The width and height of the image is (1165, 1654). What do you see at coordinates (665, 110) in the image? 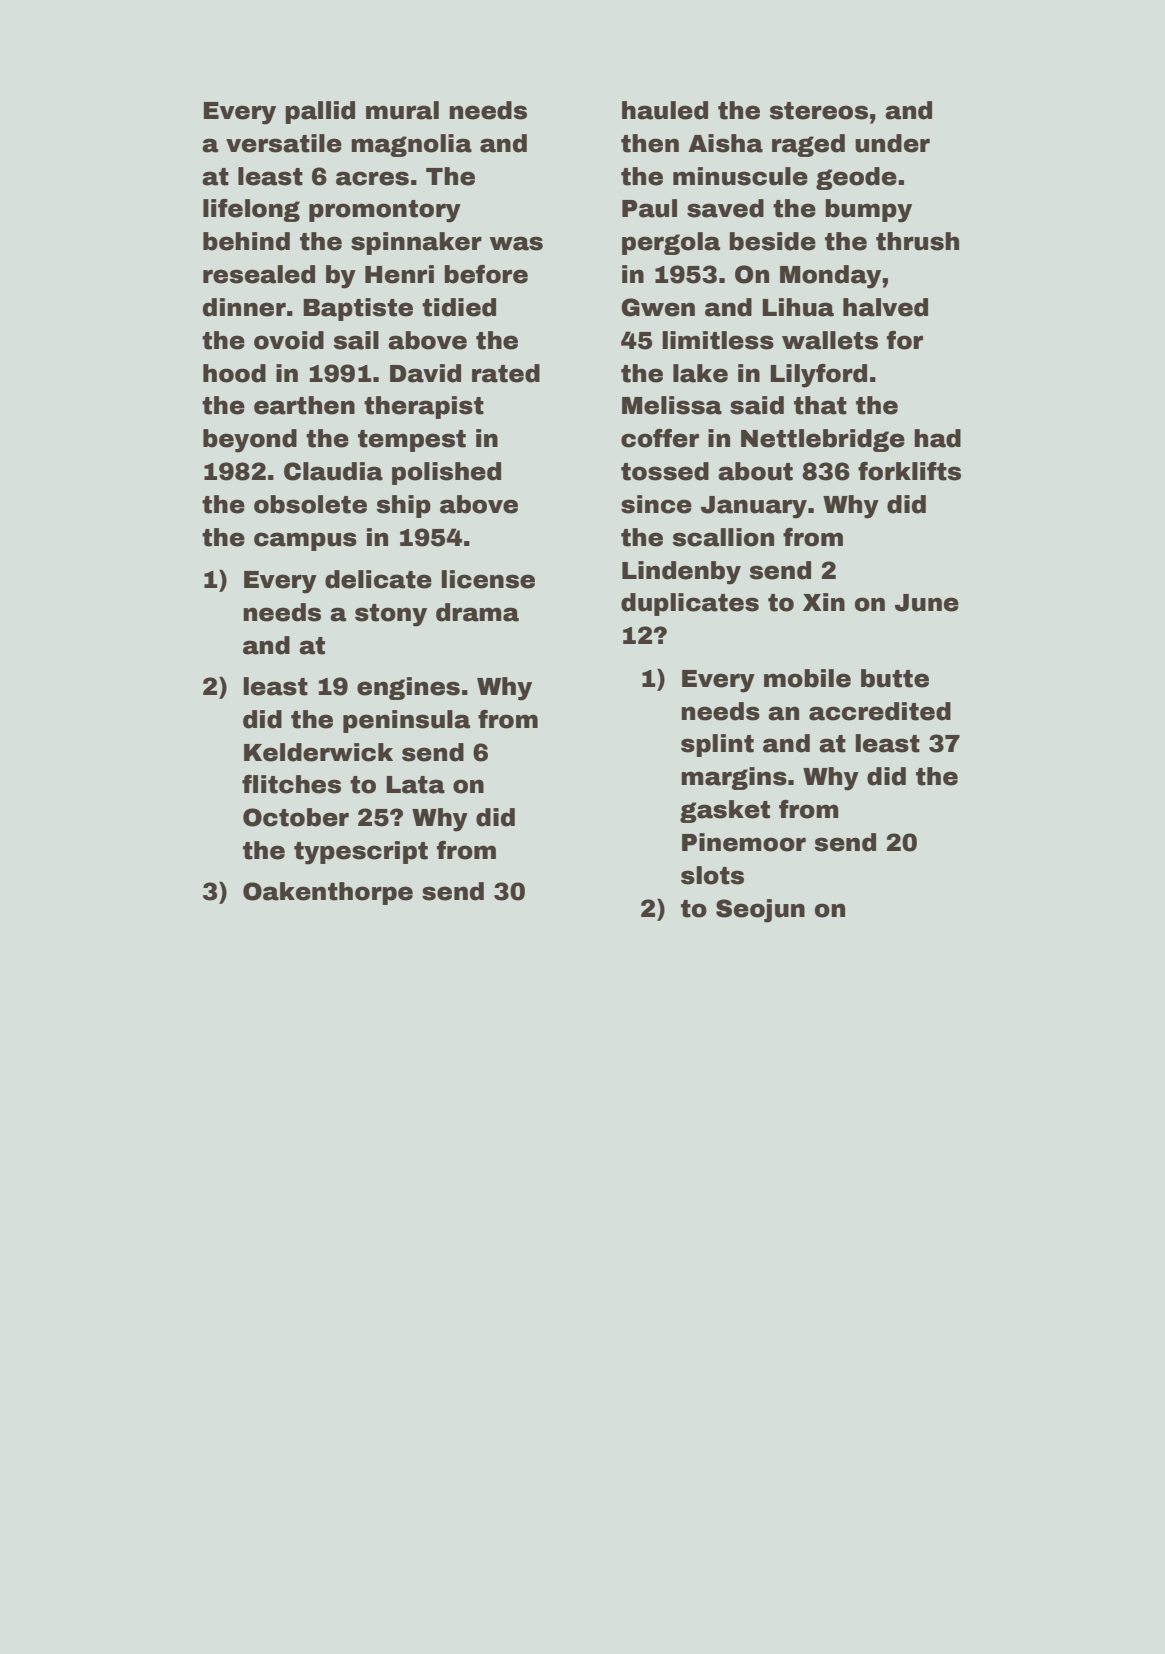
I see `hauled` at bounding box center [665, 110].
